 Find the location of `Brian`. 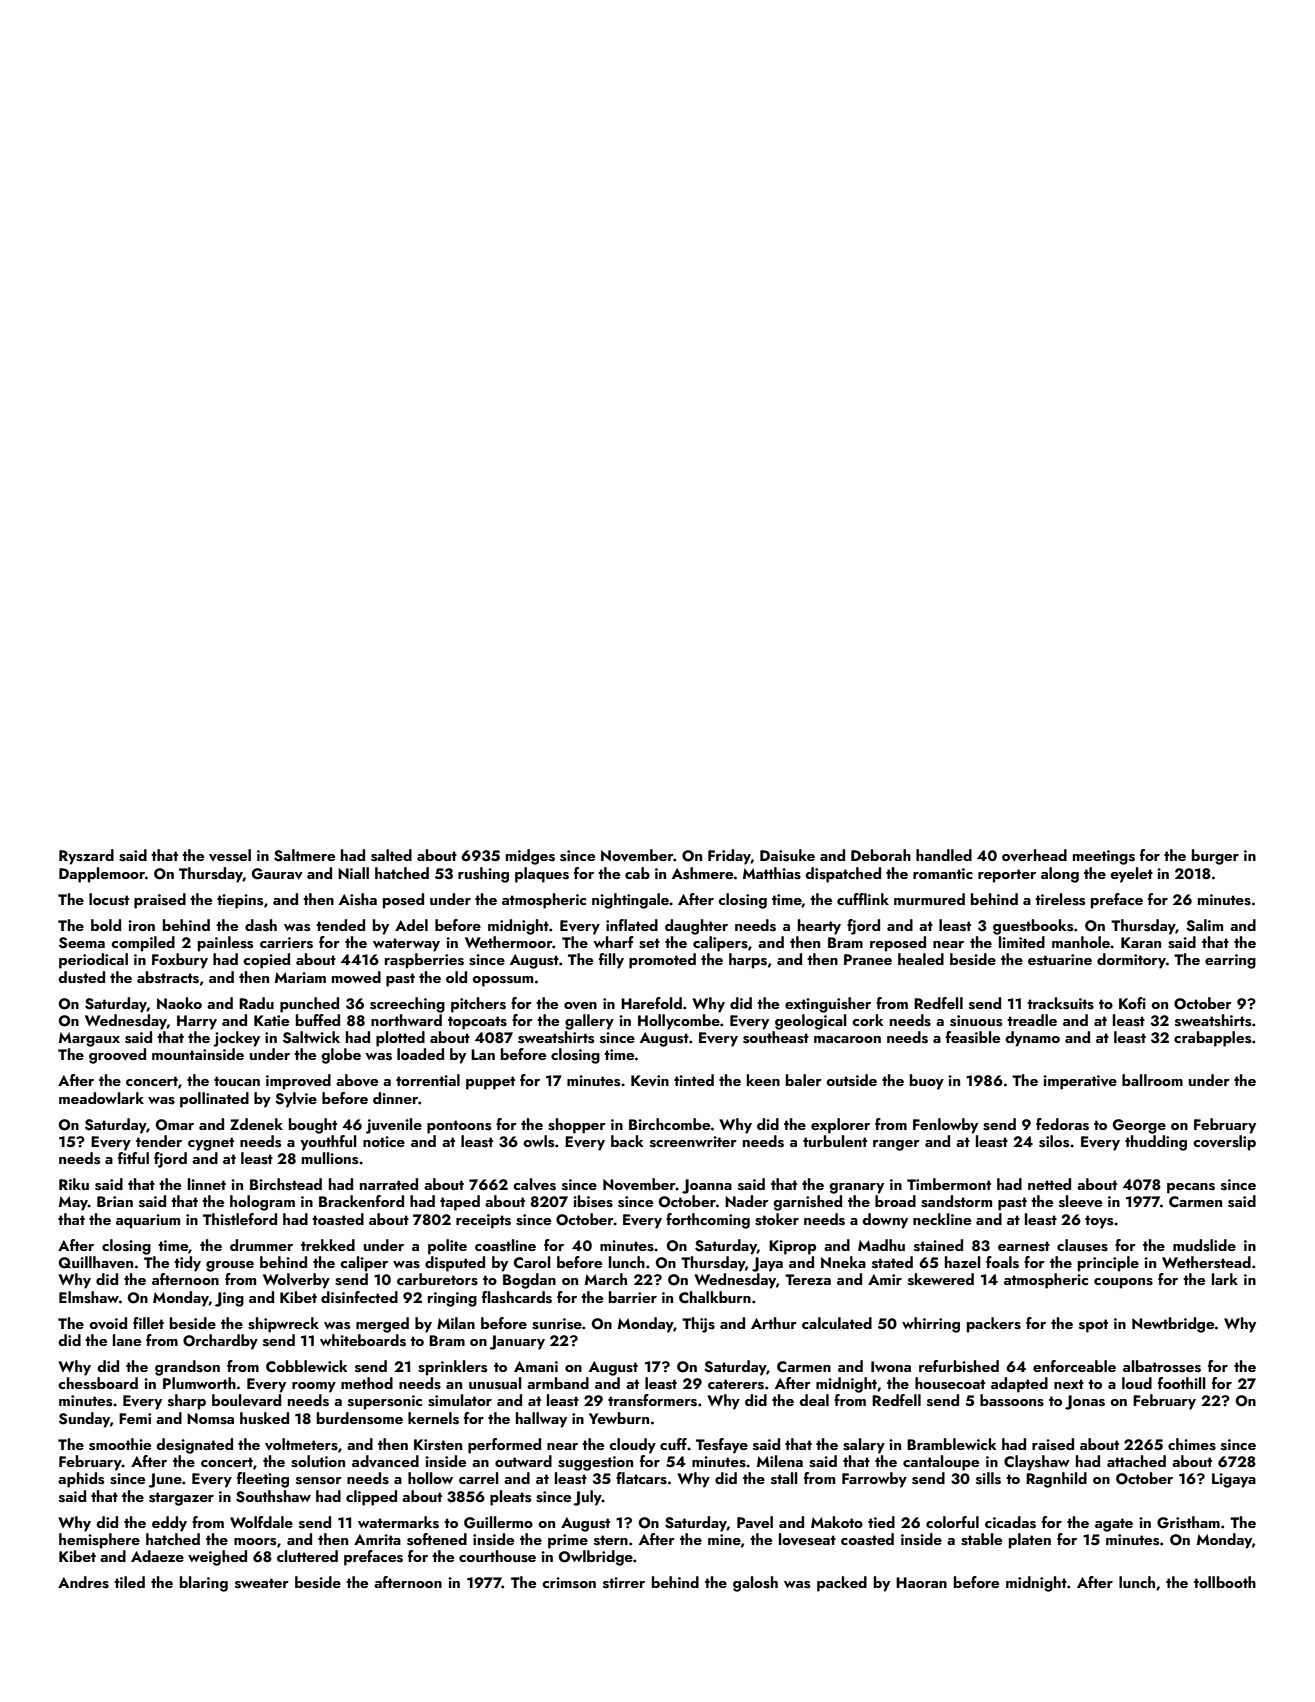

Brian is located at coordinates (115, 1201).
